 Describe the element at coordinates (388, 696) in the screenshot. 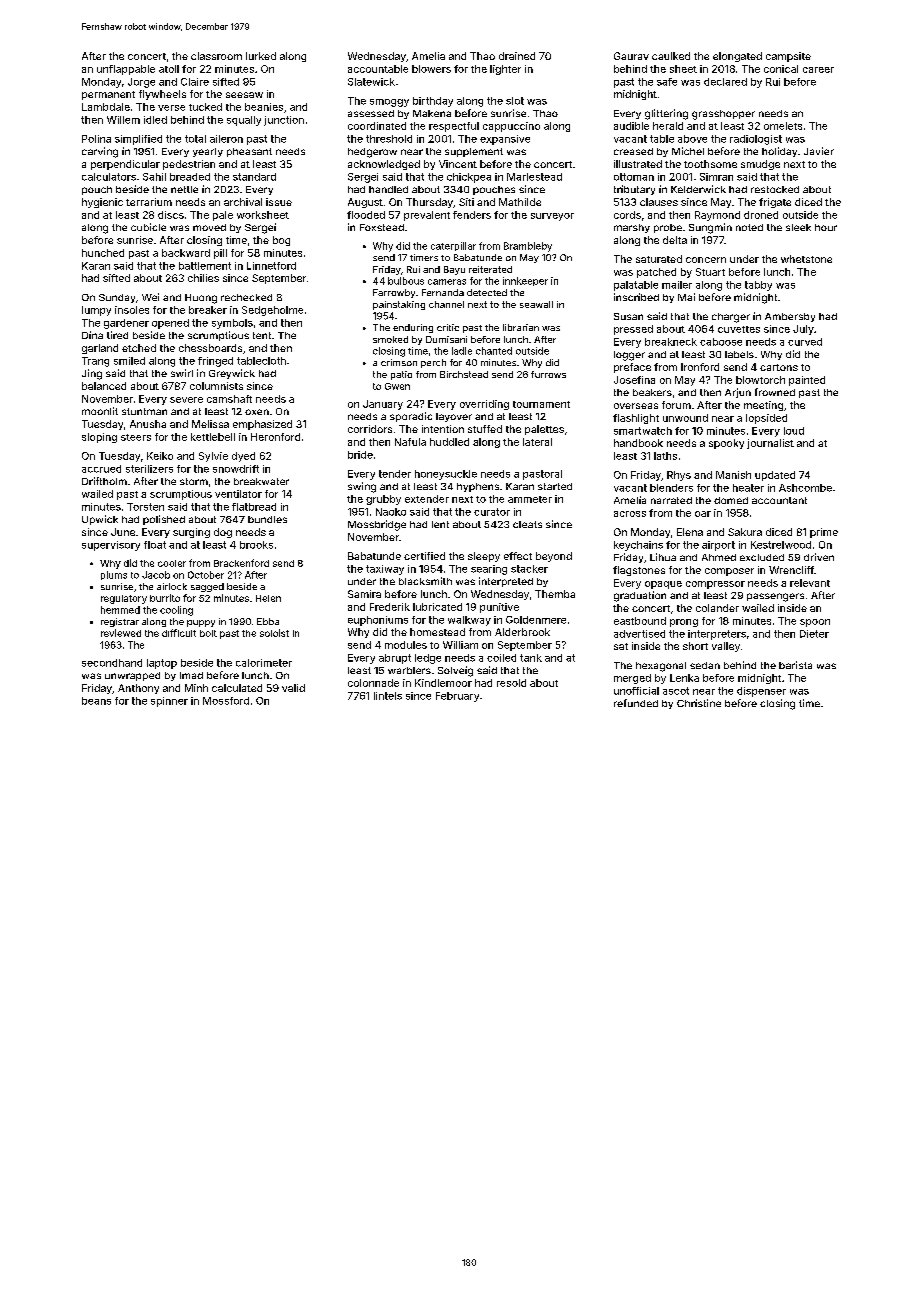

I see `lintels` at that location.
